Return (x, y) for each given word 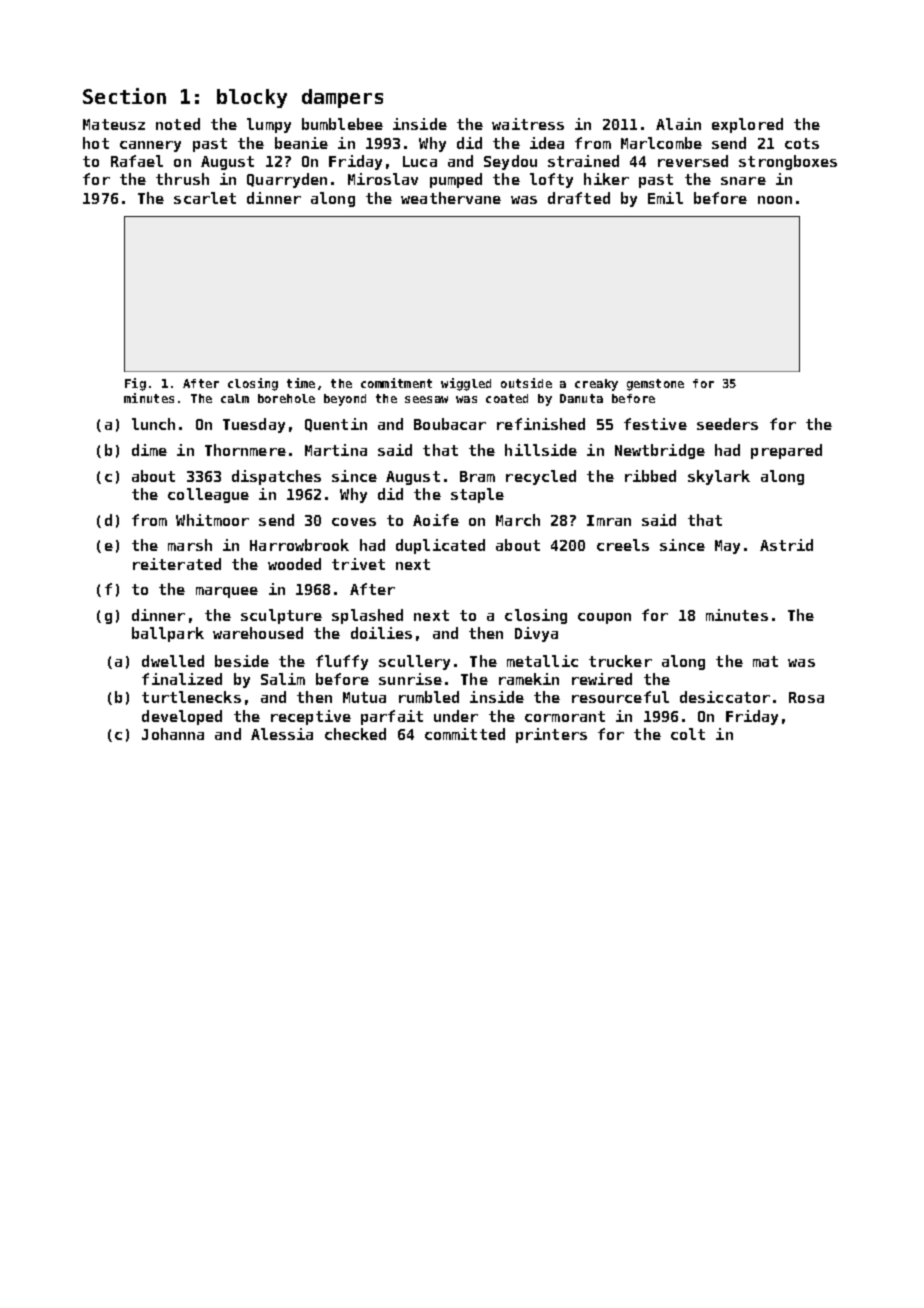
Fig (135, 384)
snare (743, 181)
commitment (396, 383)
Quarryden (287, 180)
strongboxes (788, 162)
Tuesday (254, 425)
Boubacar (450, 424)
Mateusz (114, 124)
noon (775, 200)
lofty (551, 180)
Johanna (173, 734)
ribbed (650, 476)
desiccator (725, 697)
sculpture (281, 616)
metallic (542, 661)
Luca (420, 161)
